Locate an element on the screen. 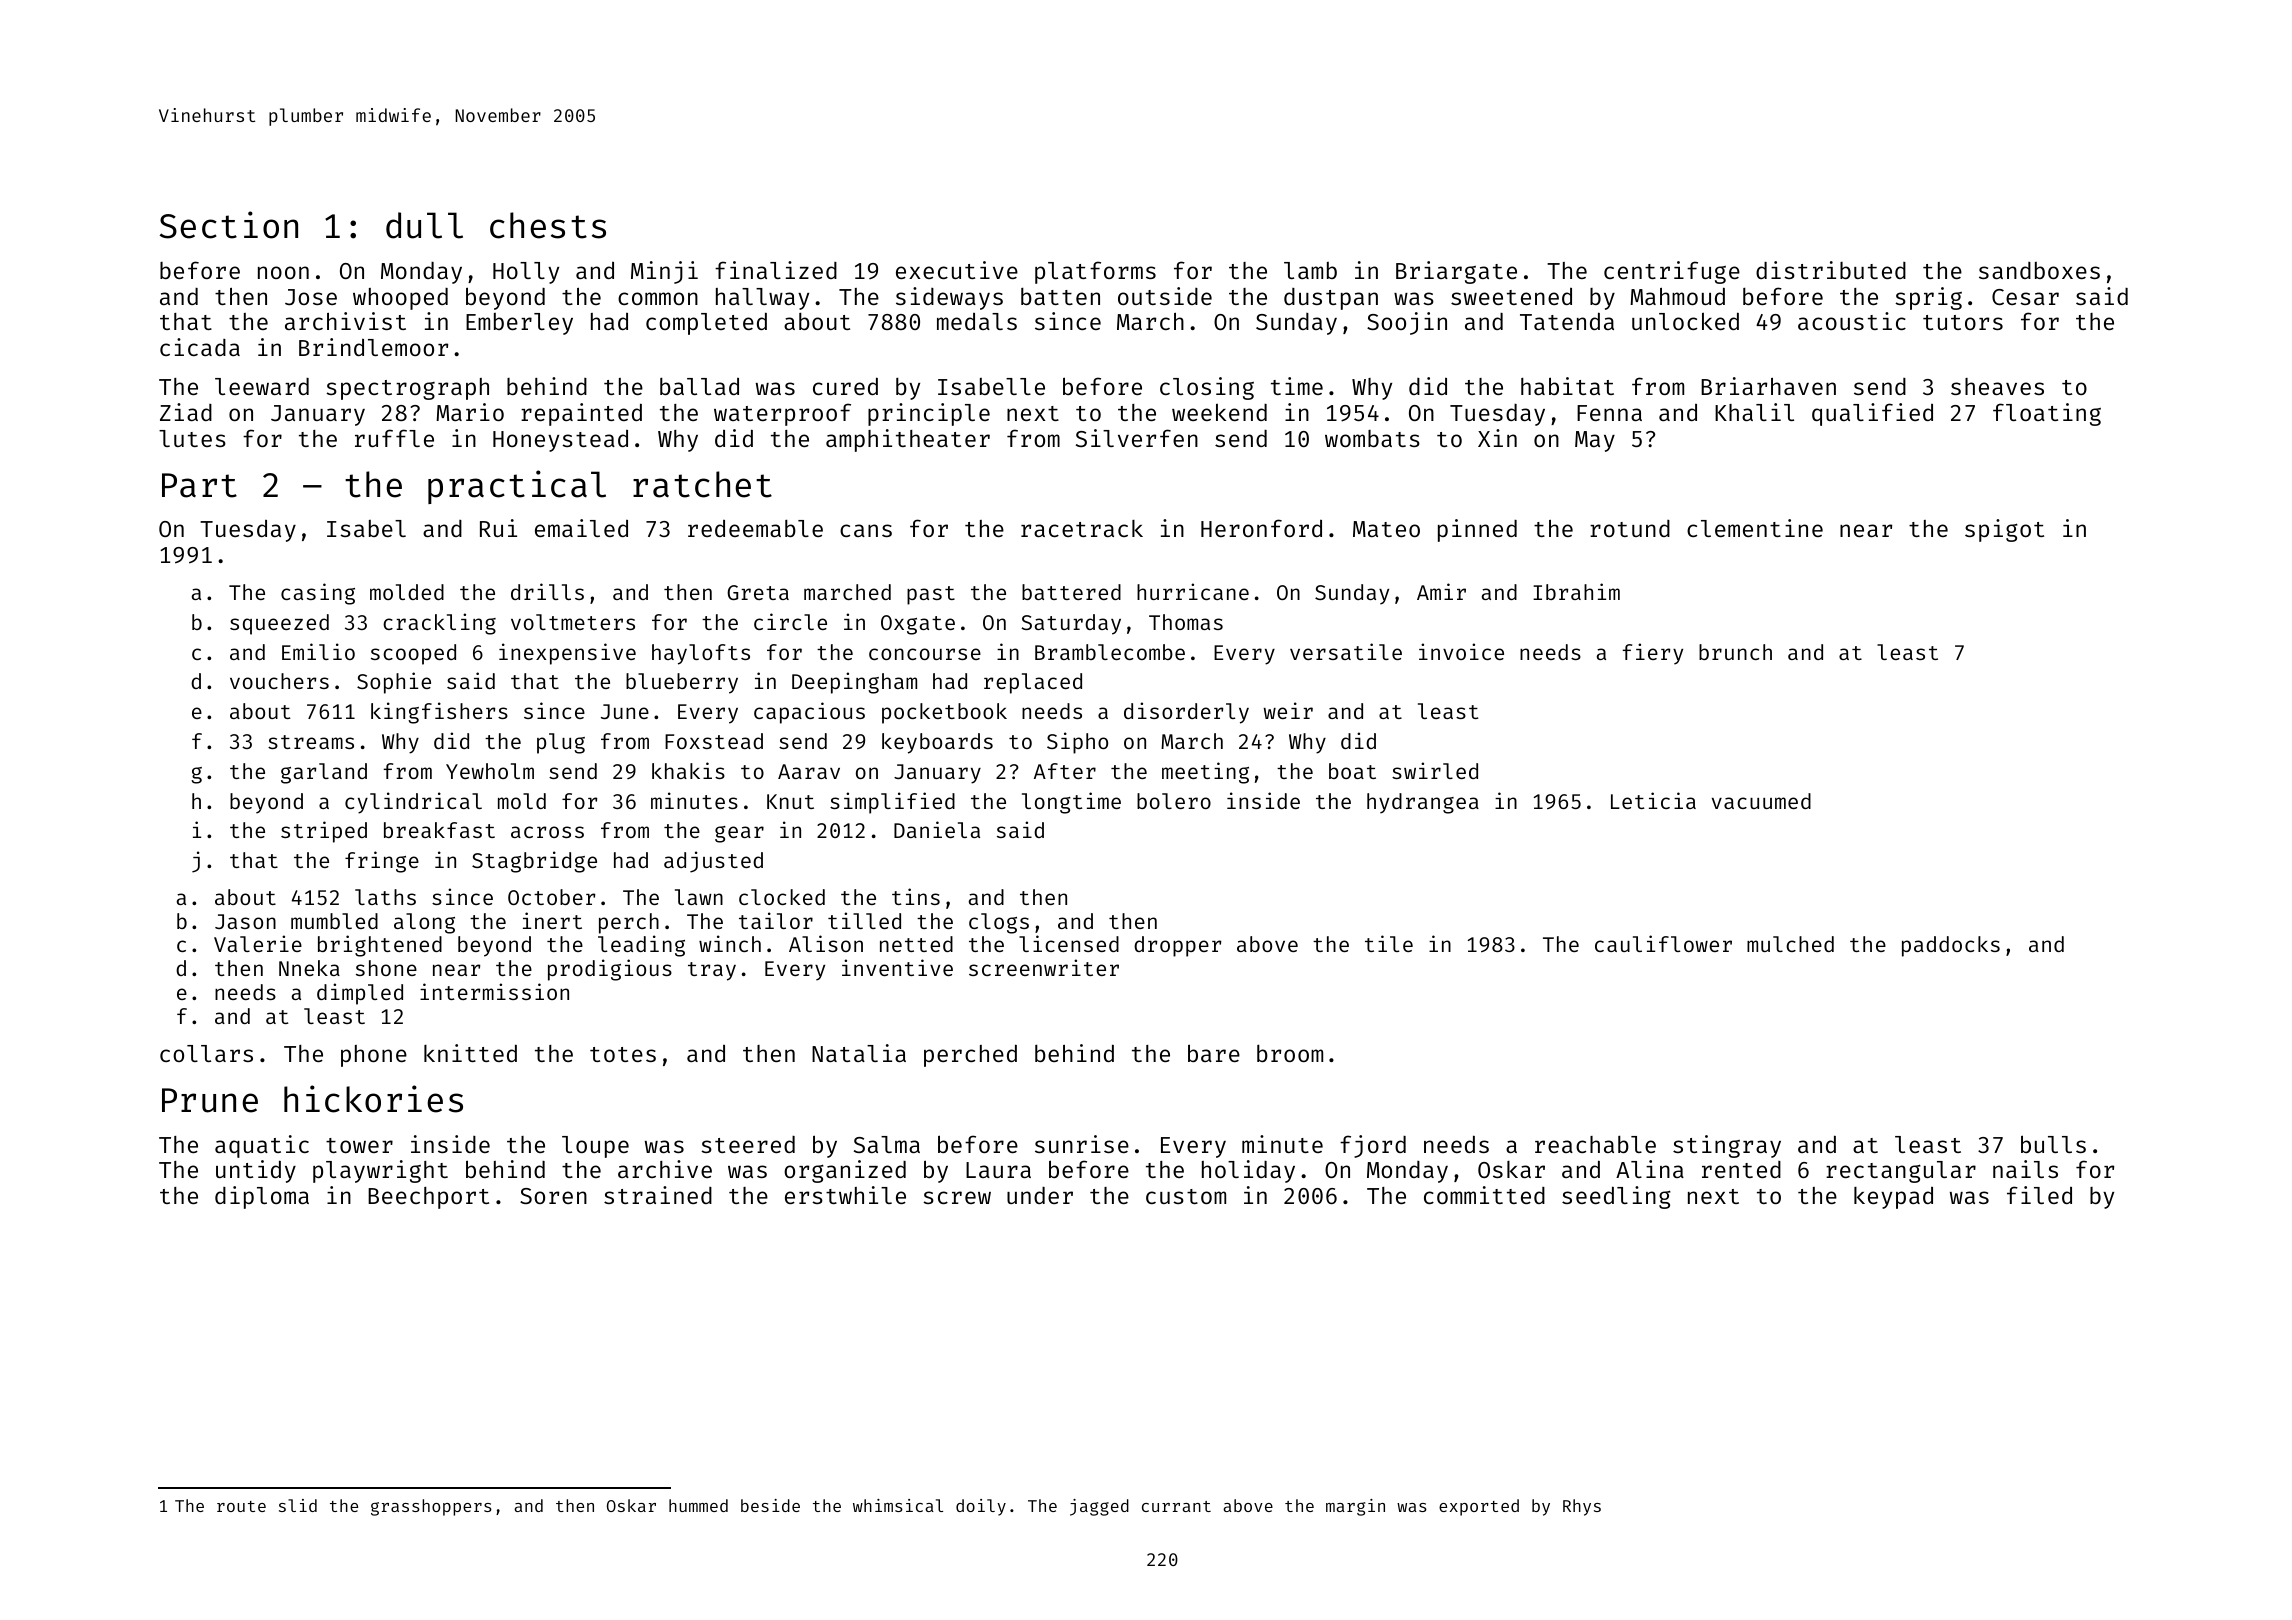 The image size is (2292, 1620). blueberry is located at coordinates (682, 683).
